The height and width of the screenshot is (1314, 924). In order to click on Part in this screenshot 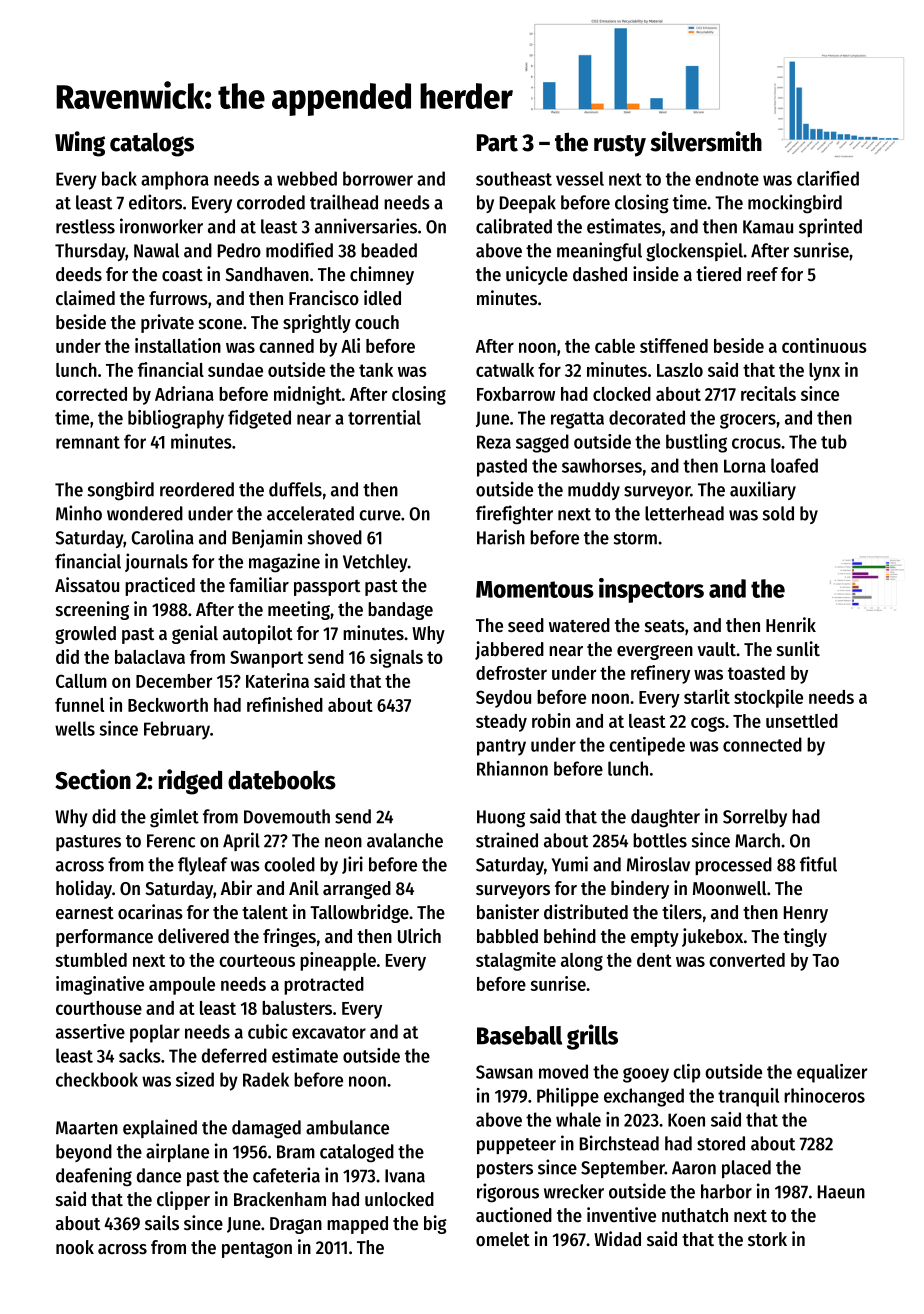, I will do `click(497, 143)`.
